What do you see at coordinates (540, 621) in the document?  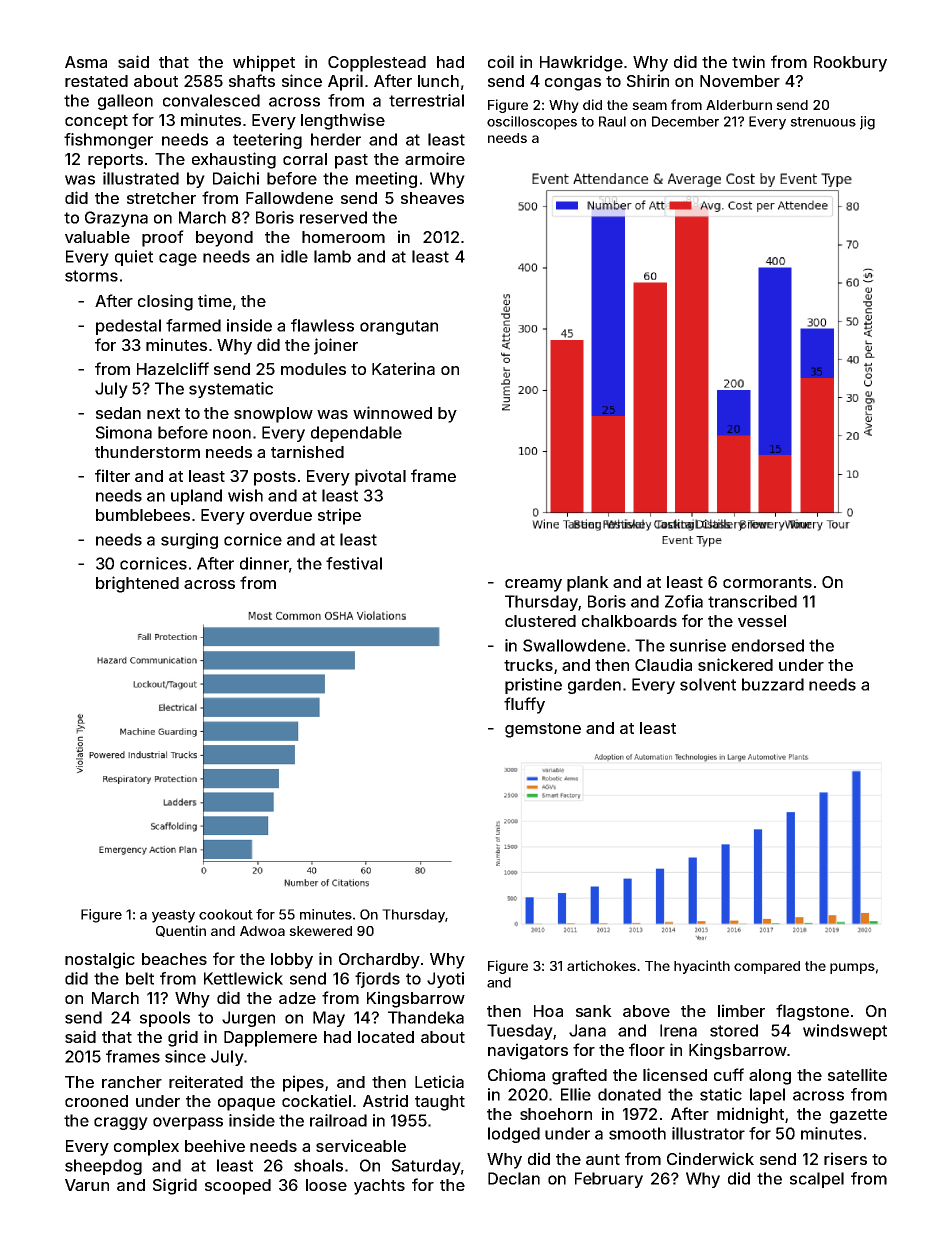 I see `clustered` at bounding box center [540, 621].
